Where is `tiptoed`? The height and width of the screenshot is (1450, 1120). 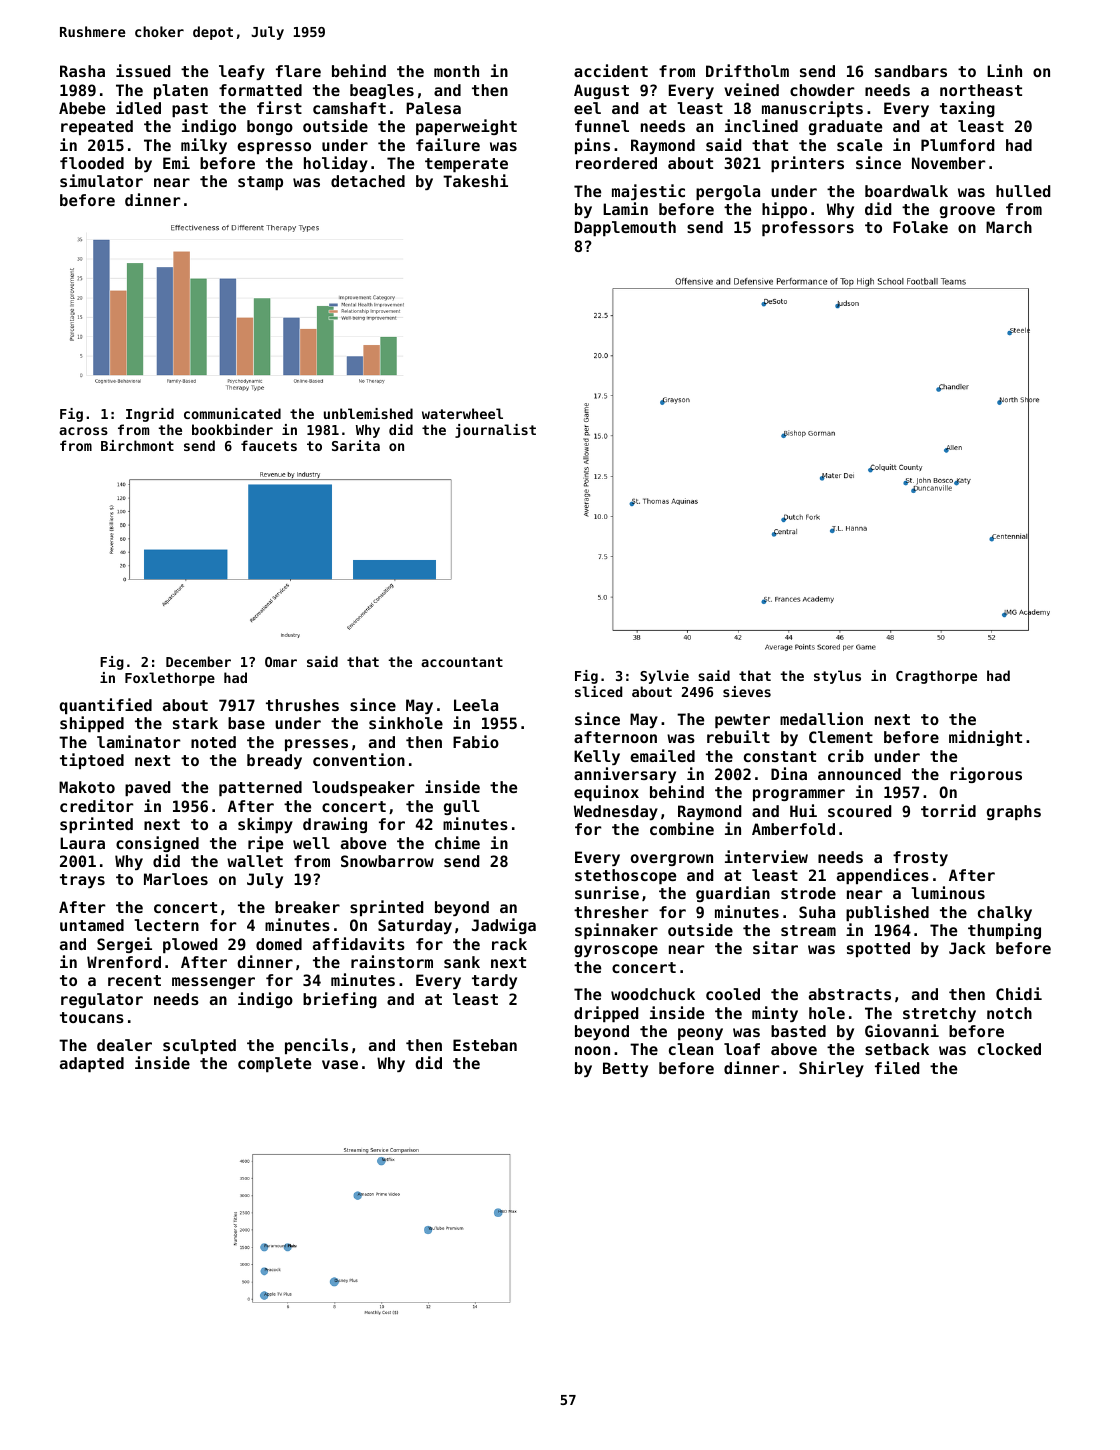
tiptoed is located at coordinates (92, 761).
